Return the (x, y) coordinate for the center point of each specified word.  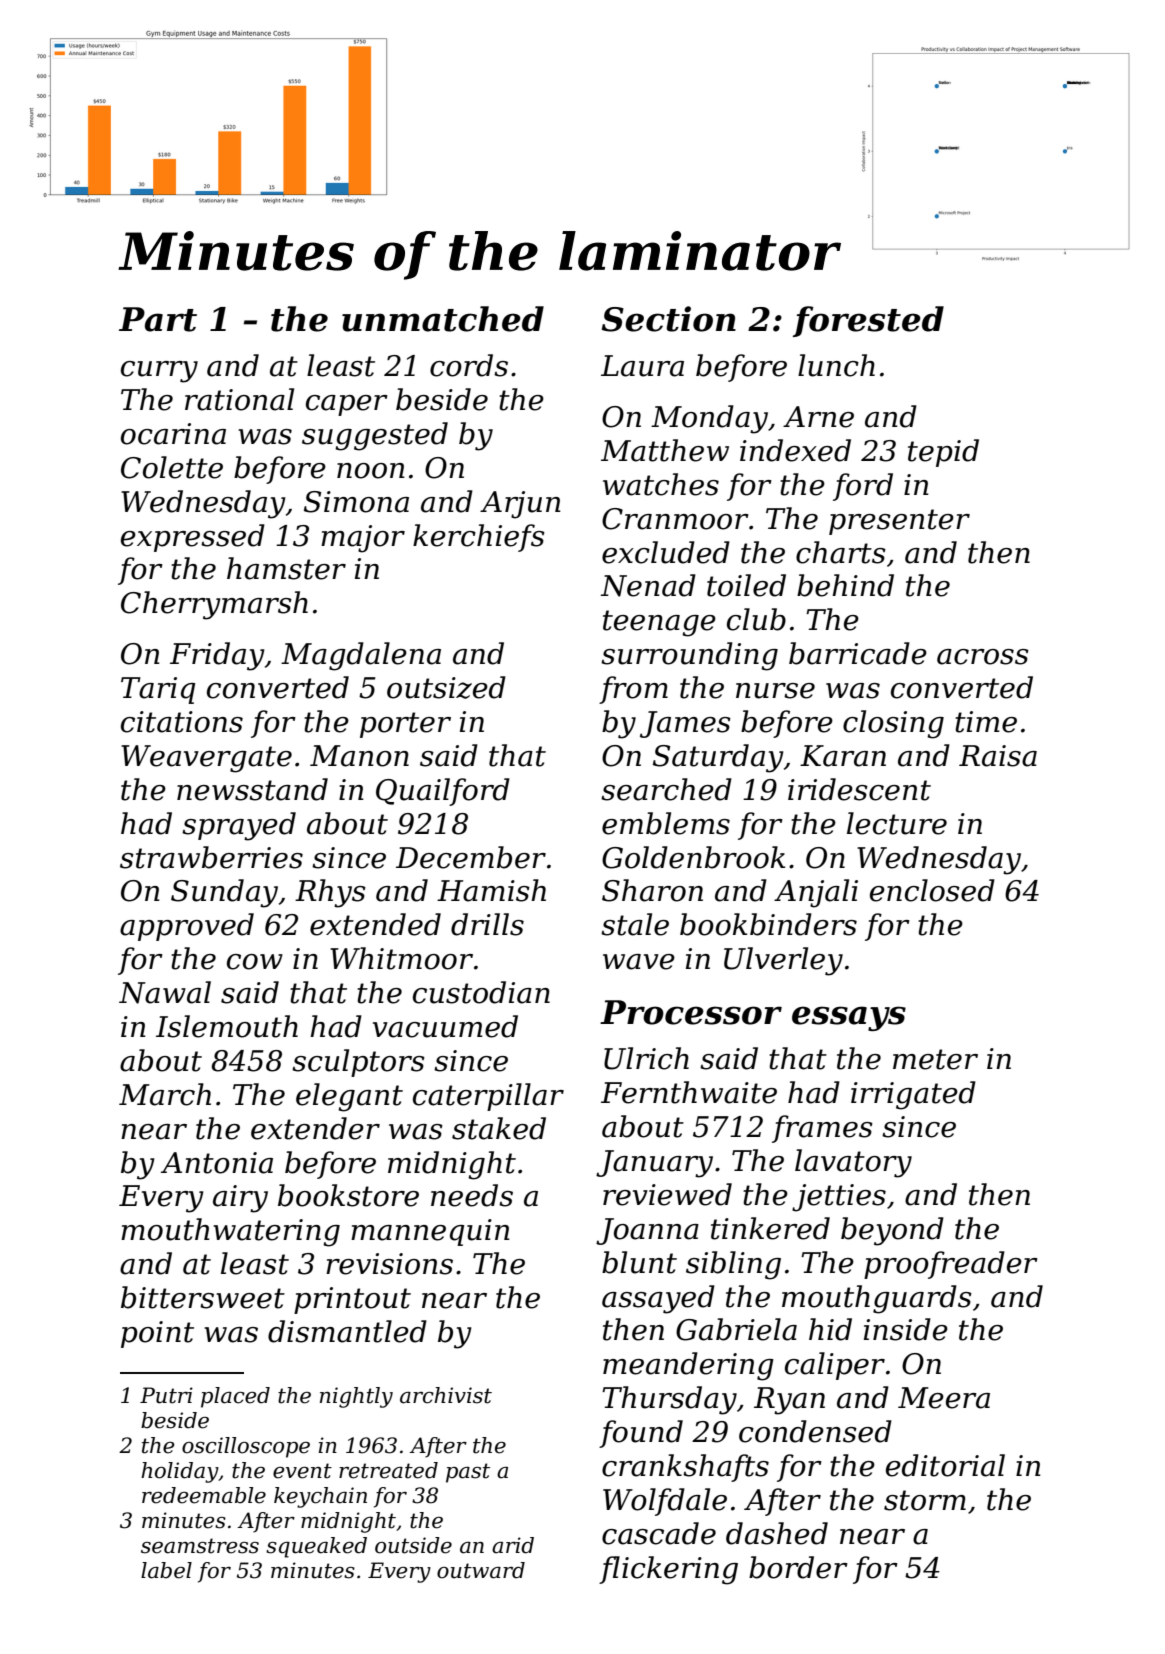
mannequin (430, 1232)
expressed (193, 538)
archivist (446, 1395)
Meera (944, 1398)
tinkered (770, 1228)
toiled (746, 585)
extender (315, 1128)
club (756, 619)
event (302, 1471)
